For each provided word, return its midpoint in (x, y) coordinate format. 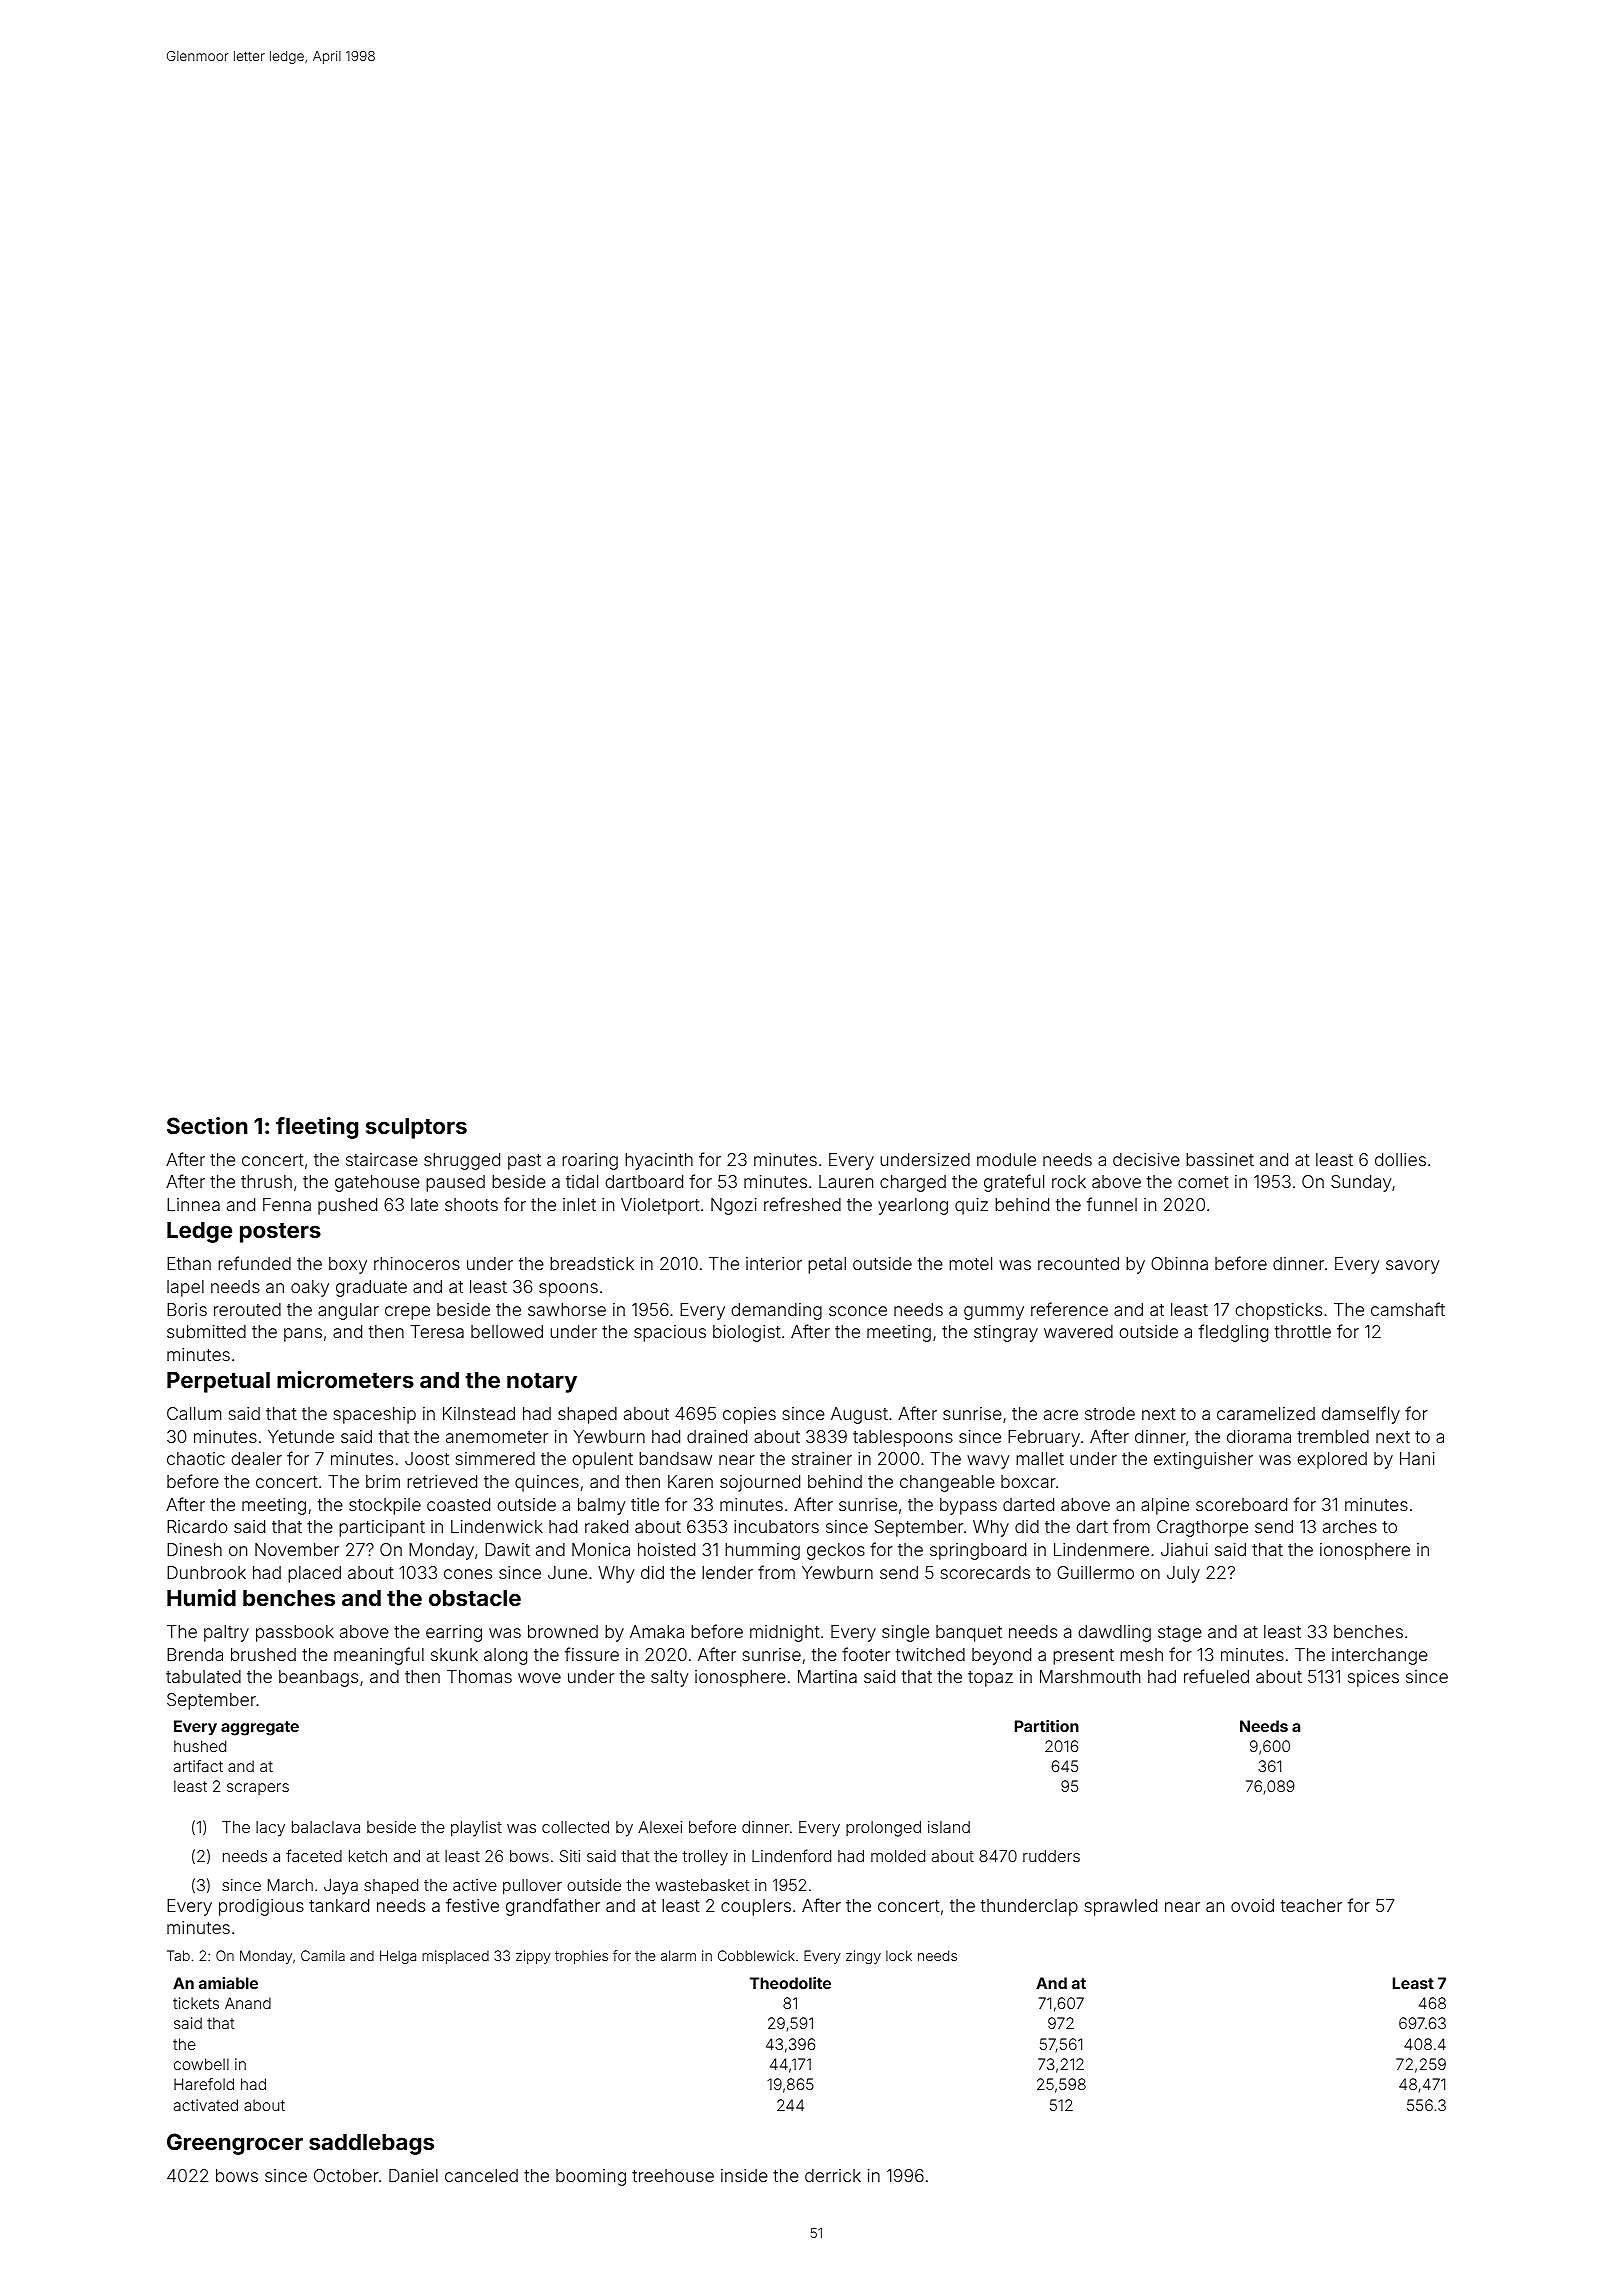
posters (280, 1233)
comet (1203, 1182)
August (859, 1415)
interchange (1380, 1656)
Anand (248, 2003)
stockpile (385, 1506)
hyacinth (659, 1161)
